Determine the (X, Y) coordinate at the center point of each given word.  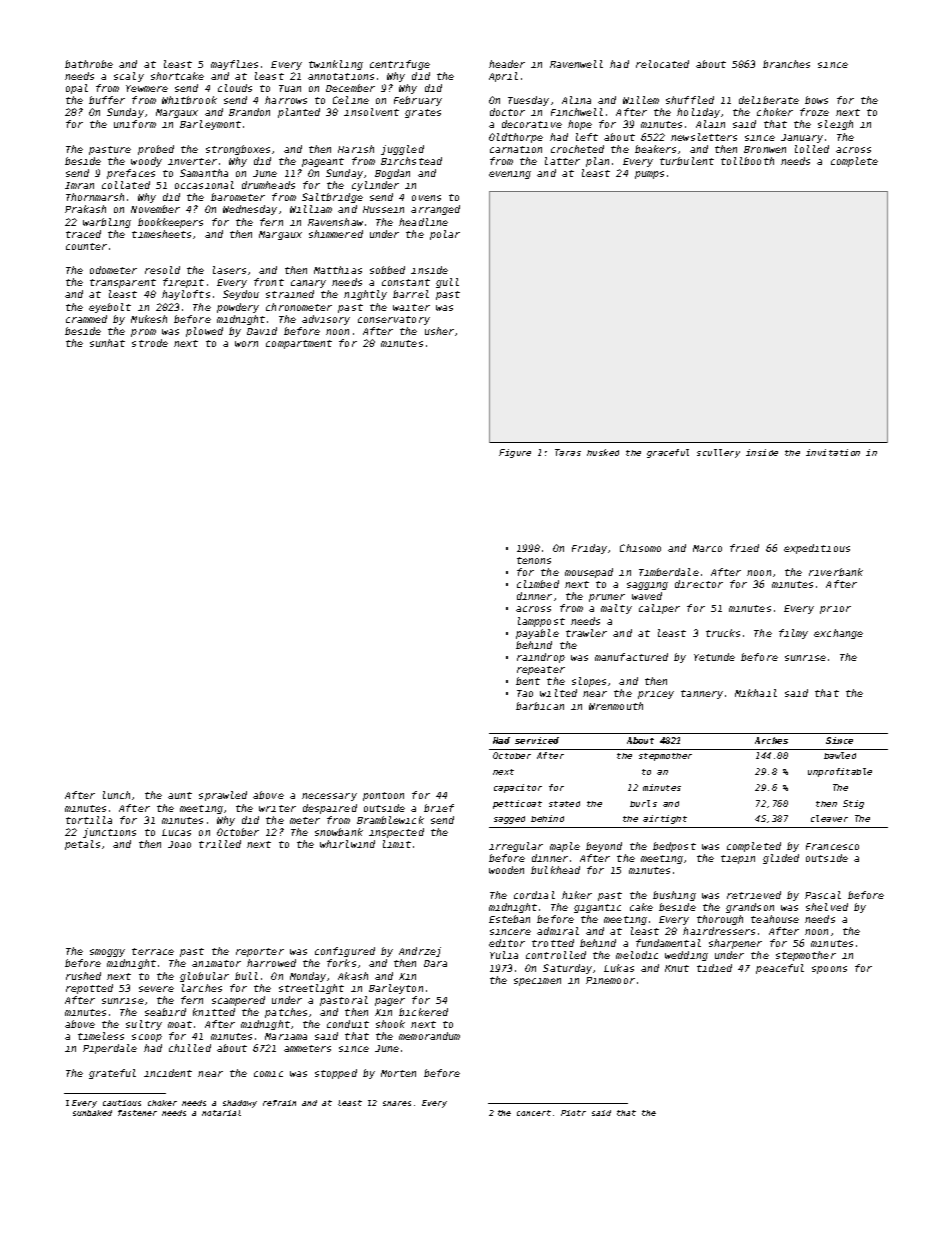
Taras (568, 452)
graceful (668, 453)
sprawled (223, 796)
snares (397, 1103)
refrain (279, 1103)
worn (246, 344)
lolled (812, 149)
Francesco (832, 846)
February (418, 101)
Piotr (573, 1113)
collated (126, 185)
